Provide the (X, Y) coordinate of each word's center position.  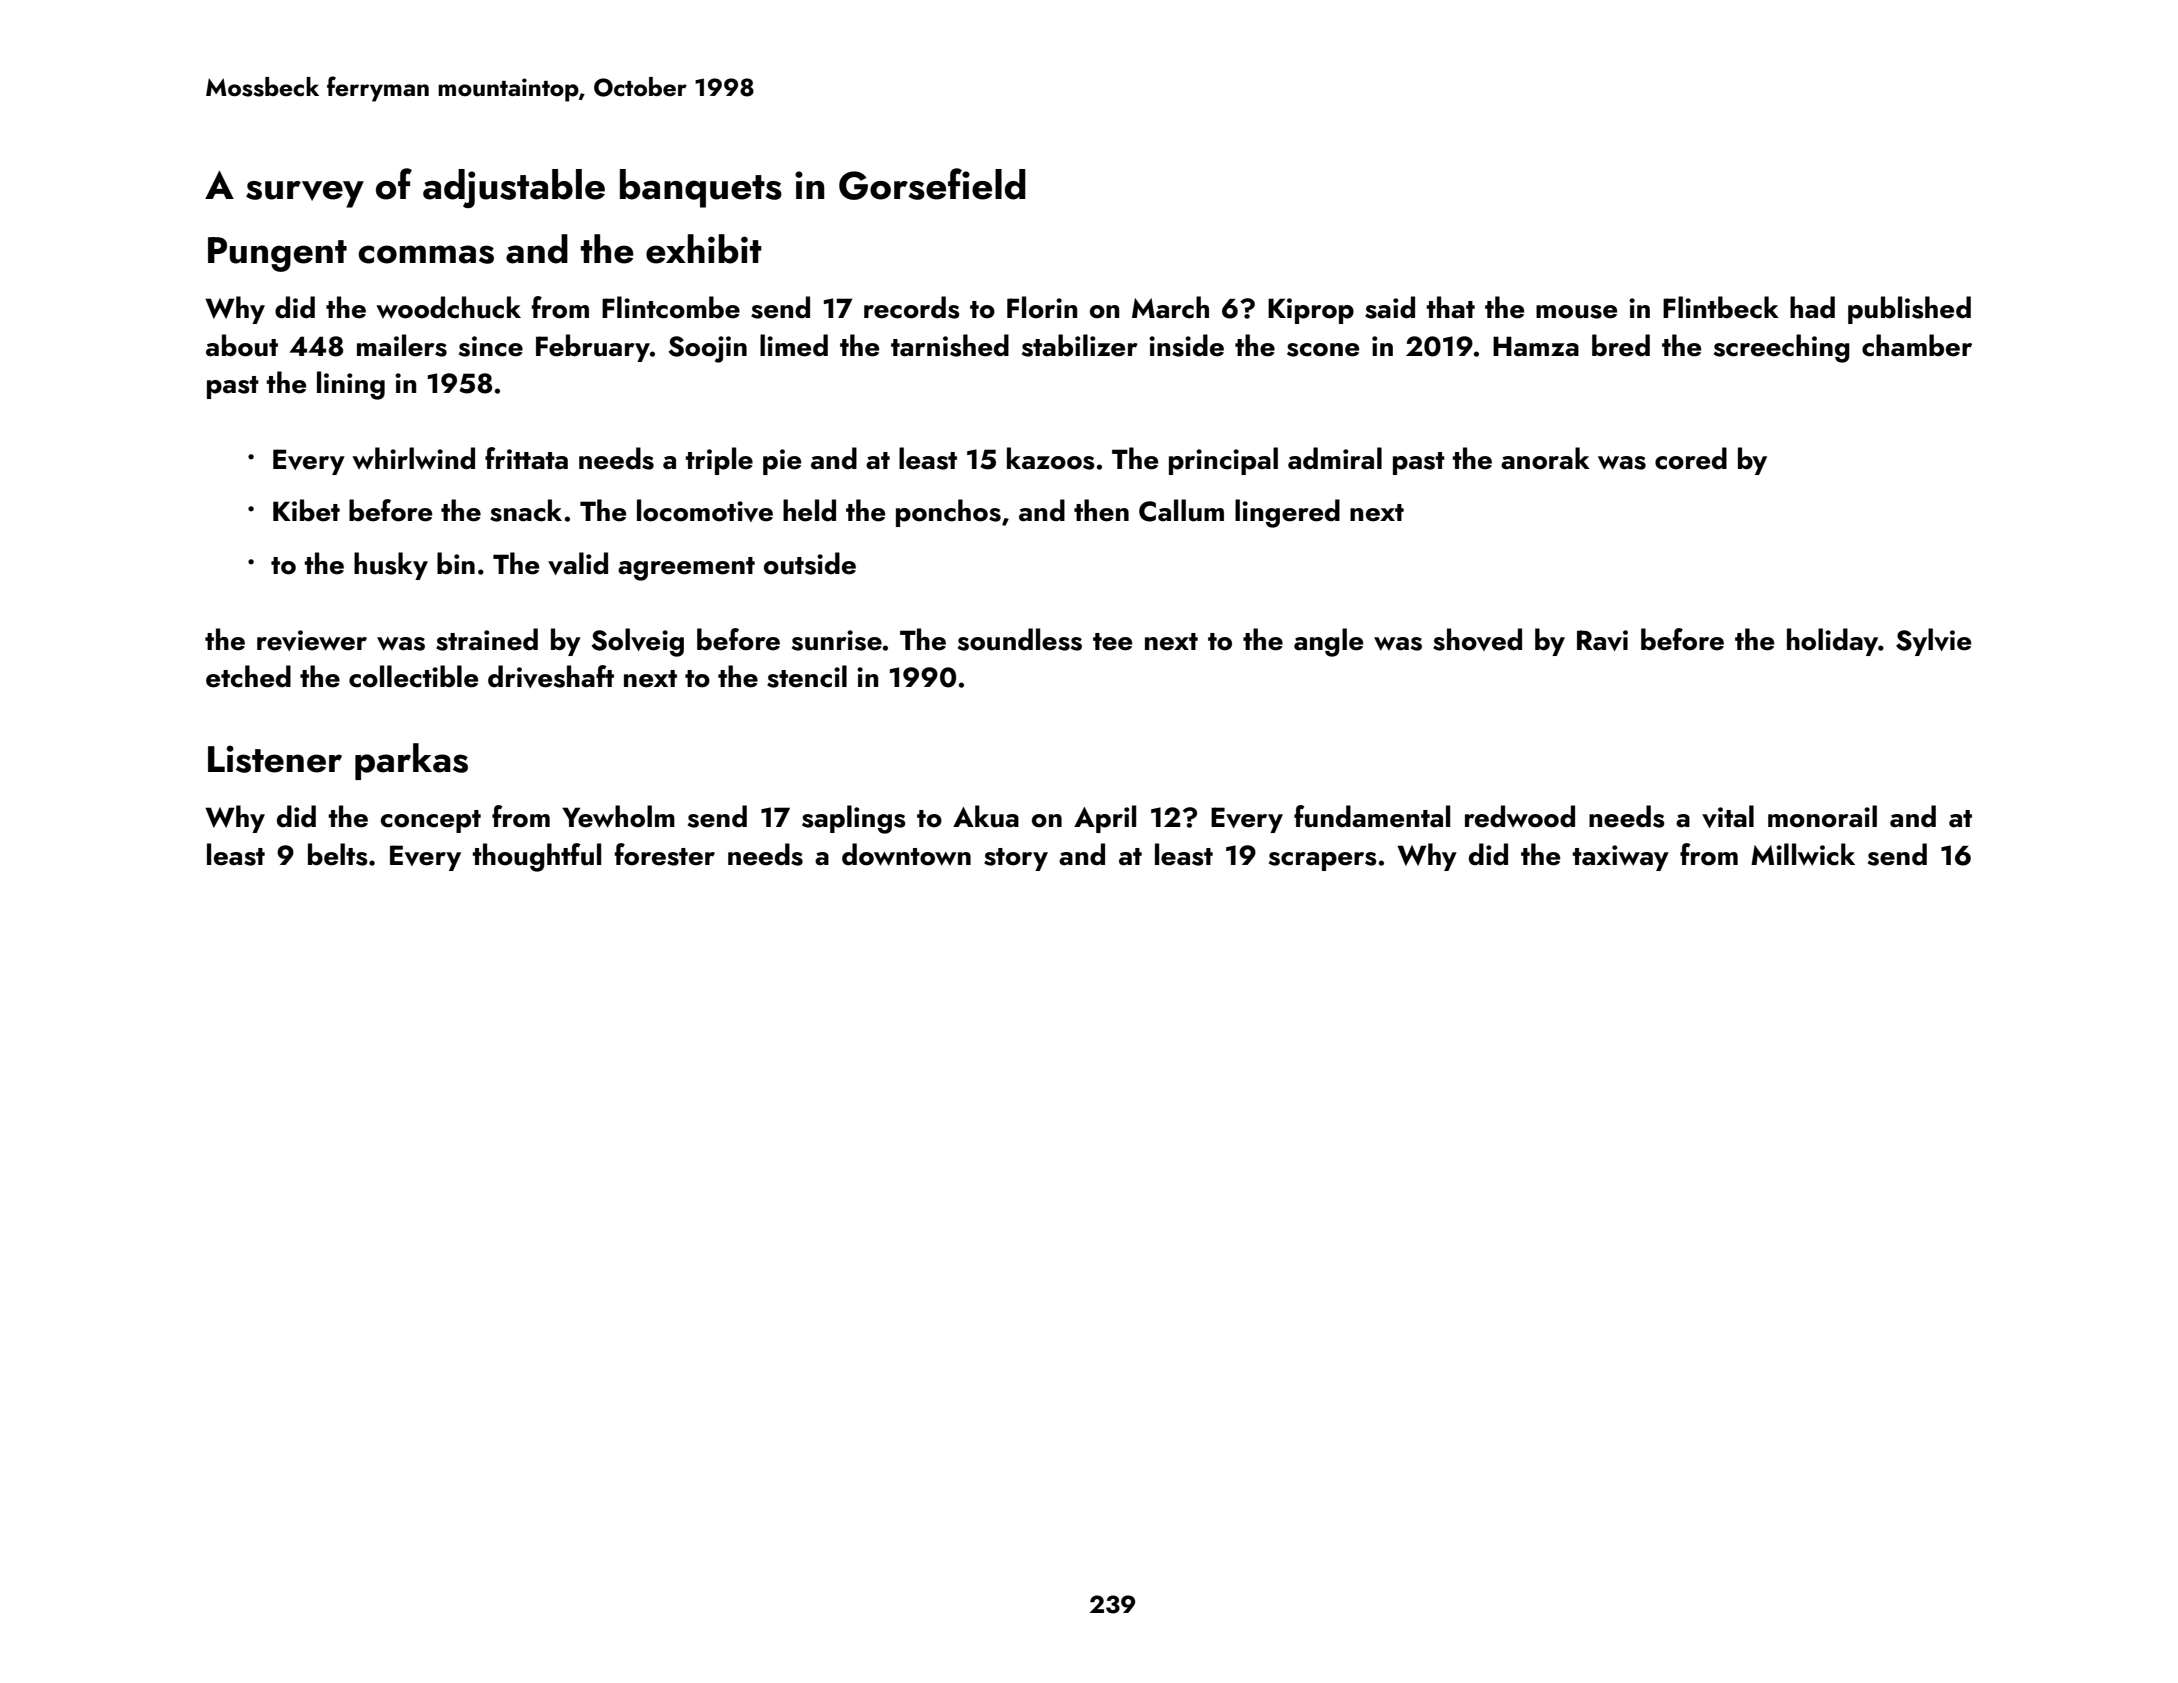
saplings (854, 819)
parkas (411, 761)
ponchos (948, 513)
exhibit (704, 249)
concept (431, 821)
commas (426, 254)
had (1812, 307)
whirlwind (413, 458)
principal (1223, 461)
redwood (1520, 816)
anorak (1545, 458)
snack (526, 510)
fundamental (1372, 816)
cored (1691, 458)
